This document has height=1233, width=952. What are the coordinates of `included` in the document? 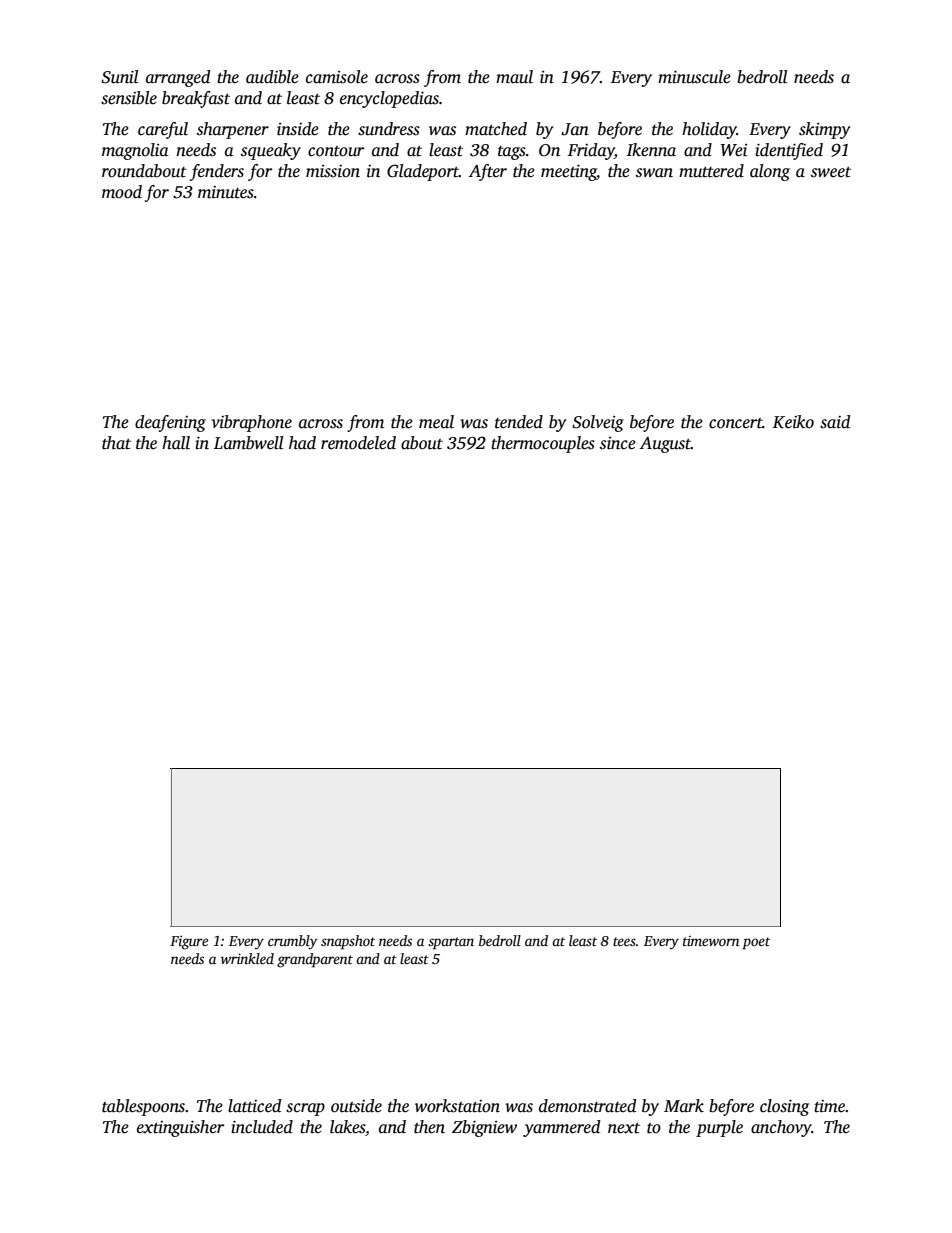 It's located at (262, 1127).
